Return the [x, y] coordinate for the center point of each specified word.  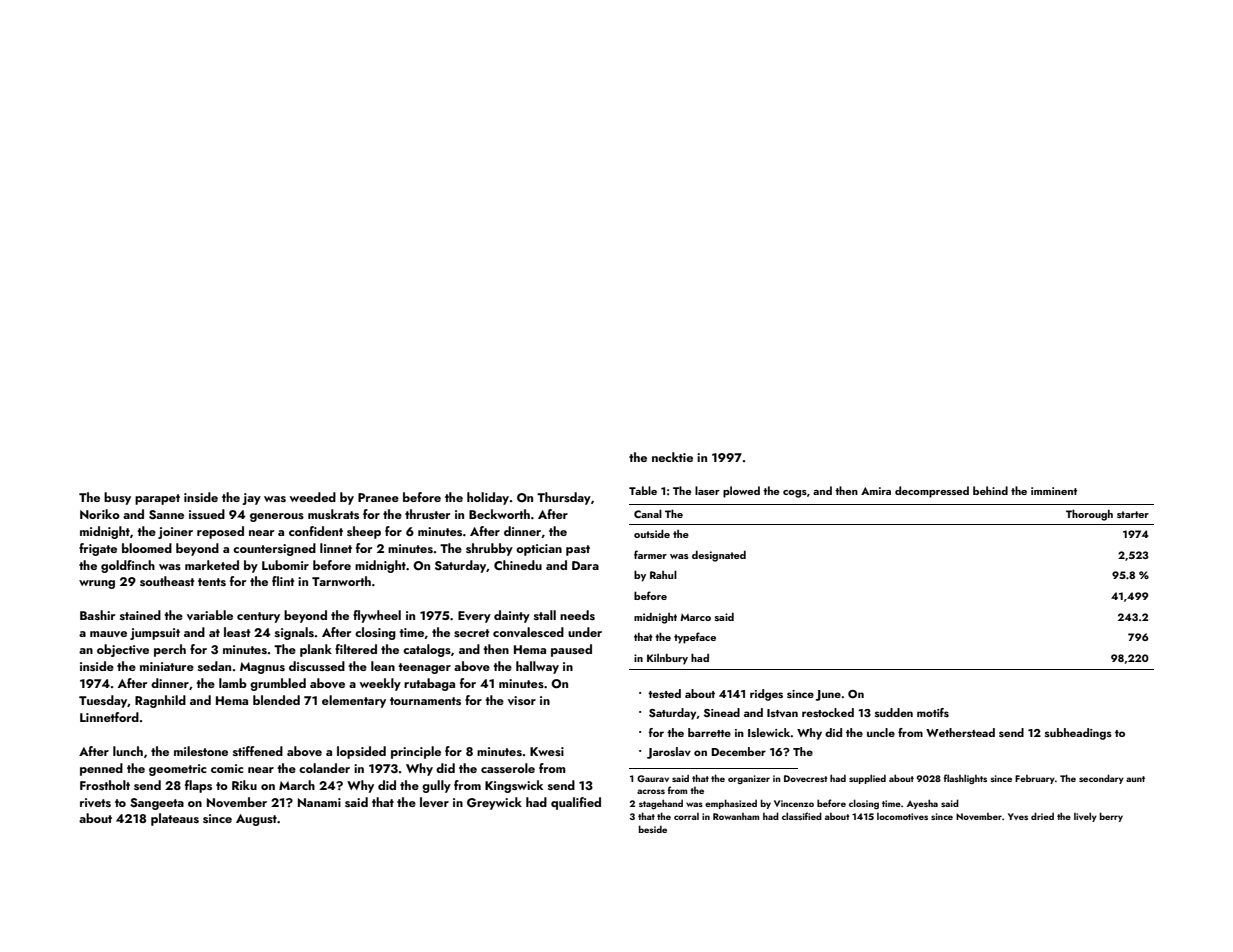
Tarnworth [341, 581]
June [828, 695]
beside [653, 829]
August [256, 820]
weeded [313, 497]
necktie [672, 457]
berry [1111, 817]
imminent [1054, 491]
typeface [695, 638]
